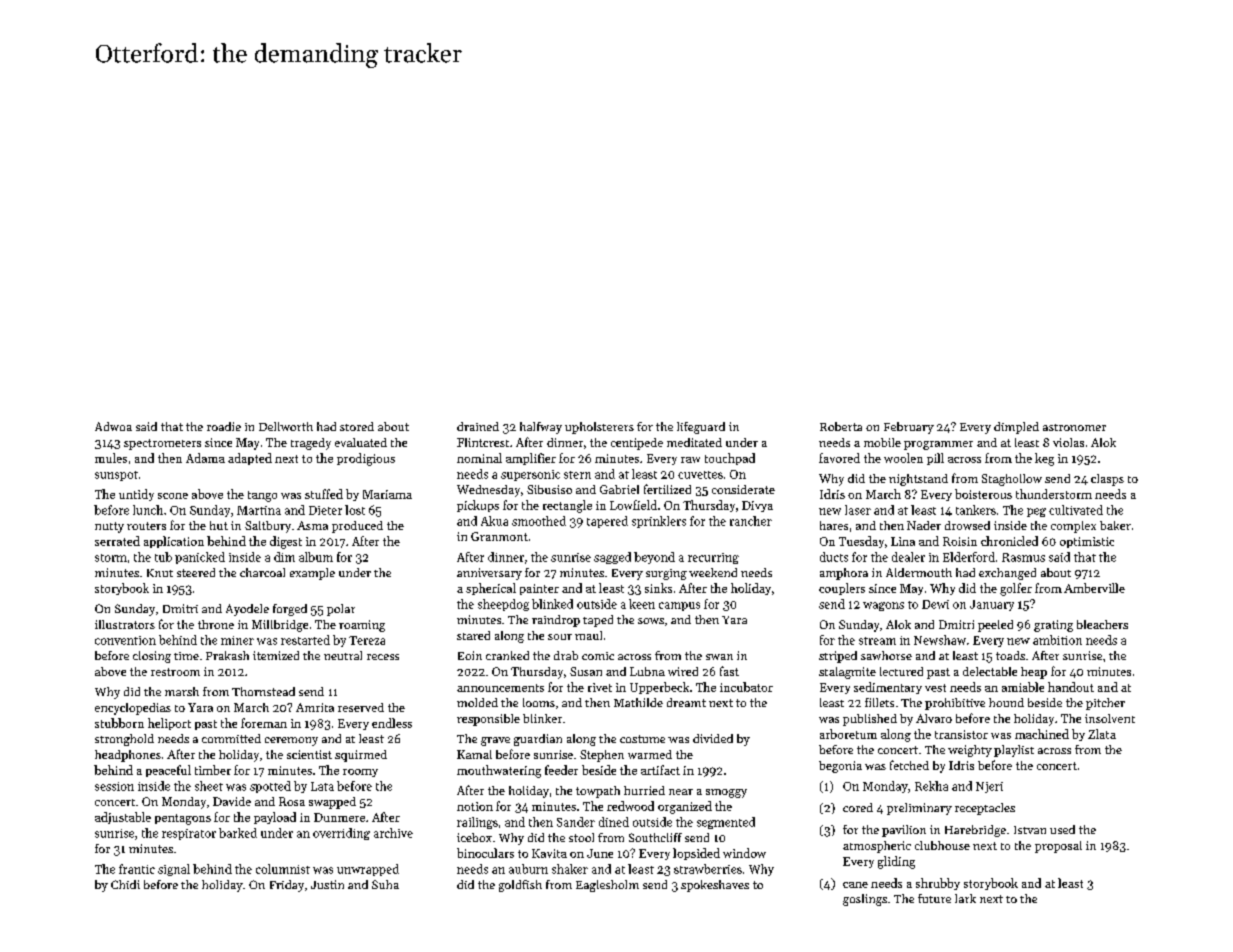 Image resolution: width=1233 pixels, height=952 pixels. Describe the element at coordinates (477, 702) in the screenshot. I see `molded` at that location.
